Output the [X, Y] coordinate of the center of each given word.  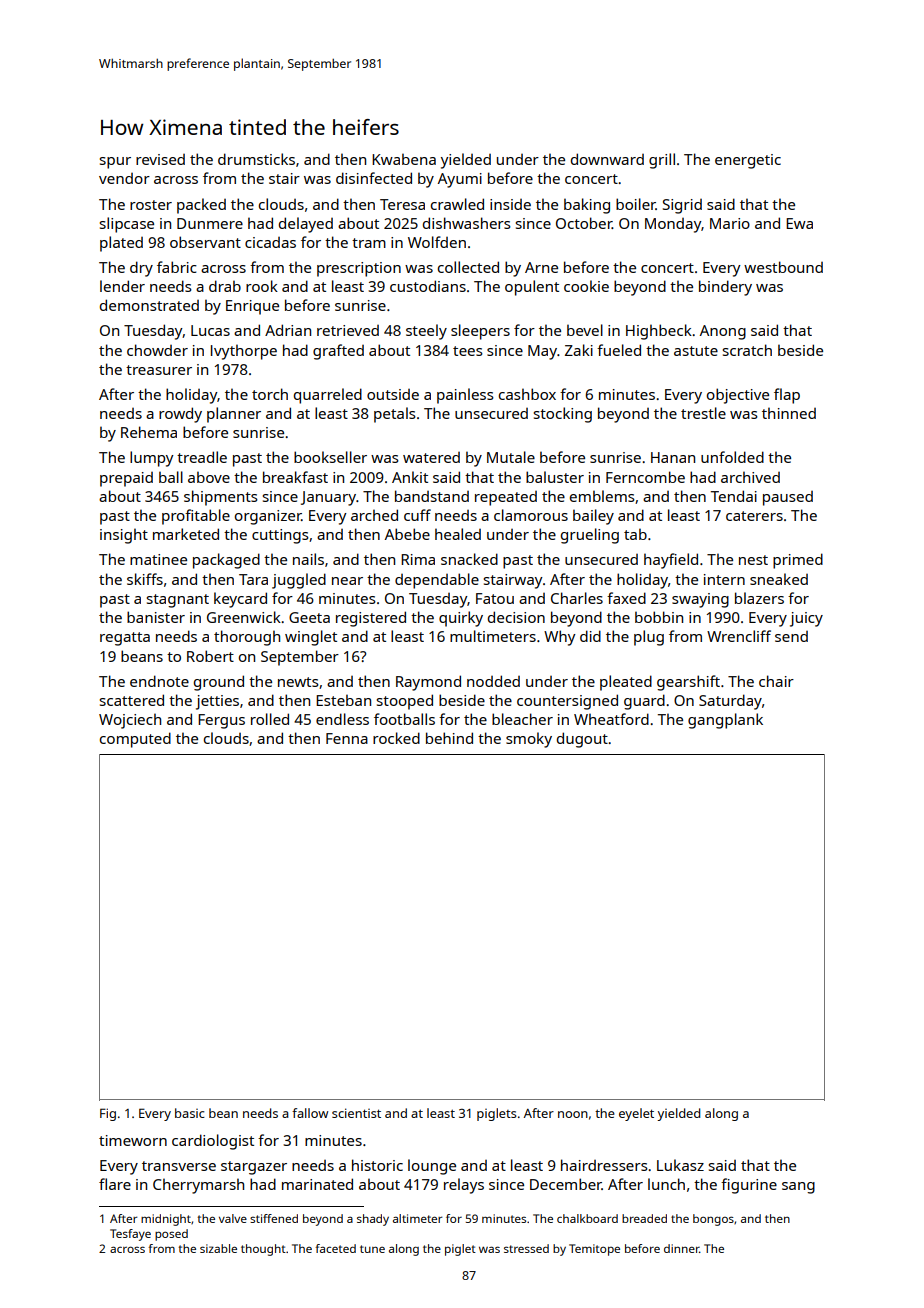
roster [151, 205]
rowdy [180, 415]
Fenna [347, 738]
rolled [270, 719]
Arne [541, 267]
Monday [673, 225]
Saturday [730, 702]
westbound [783, 267]
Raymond [428, 683]
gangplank [725, 721]
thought [263, 1250]
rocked [396, 738]
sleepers [480, 332]
